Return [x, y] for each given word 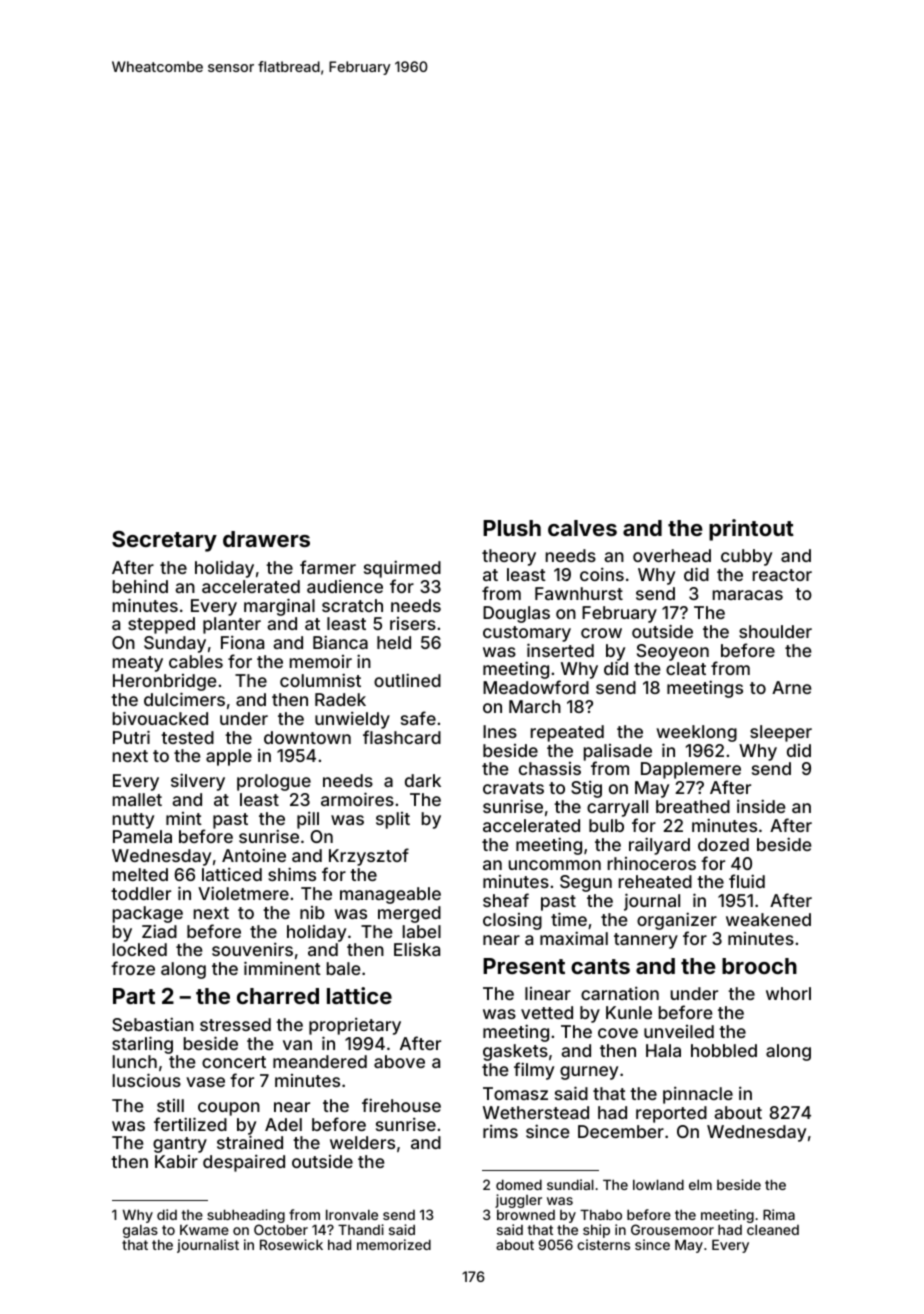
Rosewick [291, 1244]
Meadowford [536, 687]
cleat [686, 668]
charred [278, 996]
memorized [394, 1244]
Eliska [417, 949]
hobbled [724, 1050]
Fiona [242, 642]
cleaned [773, 1229]
